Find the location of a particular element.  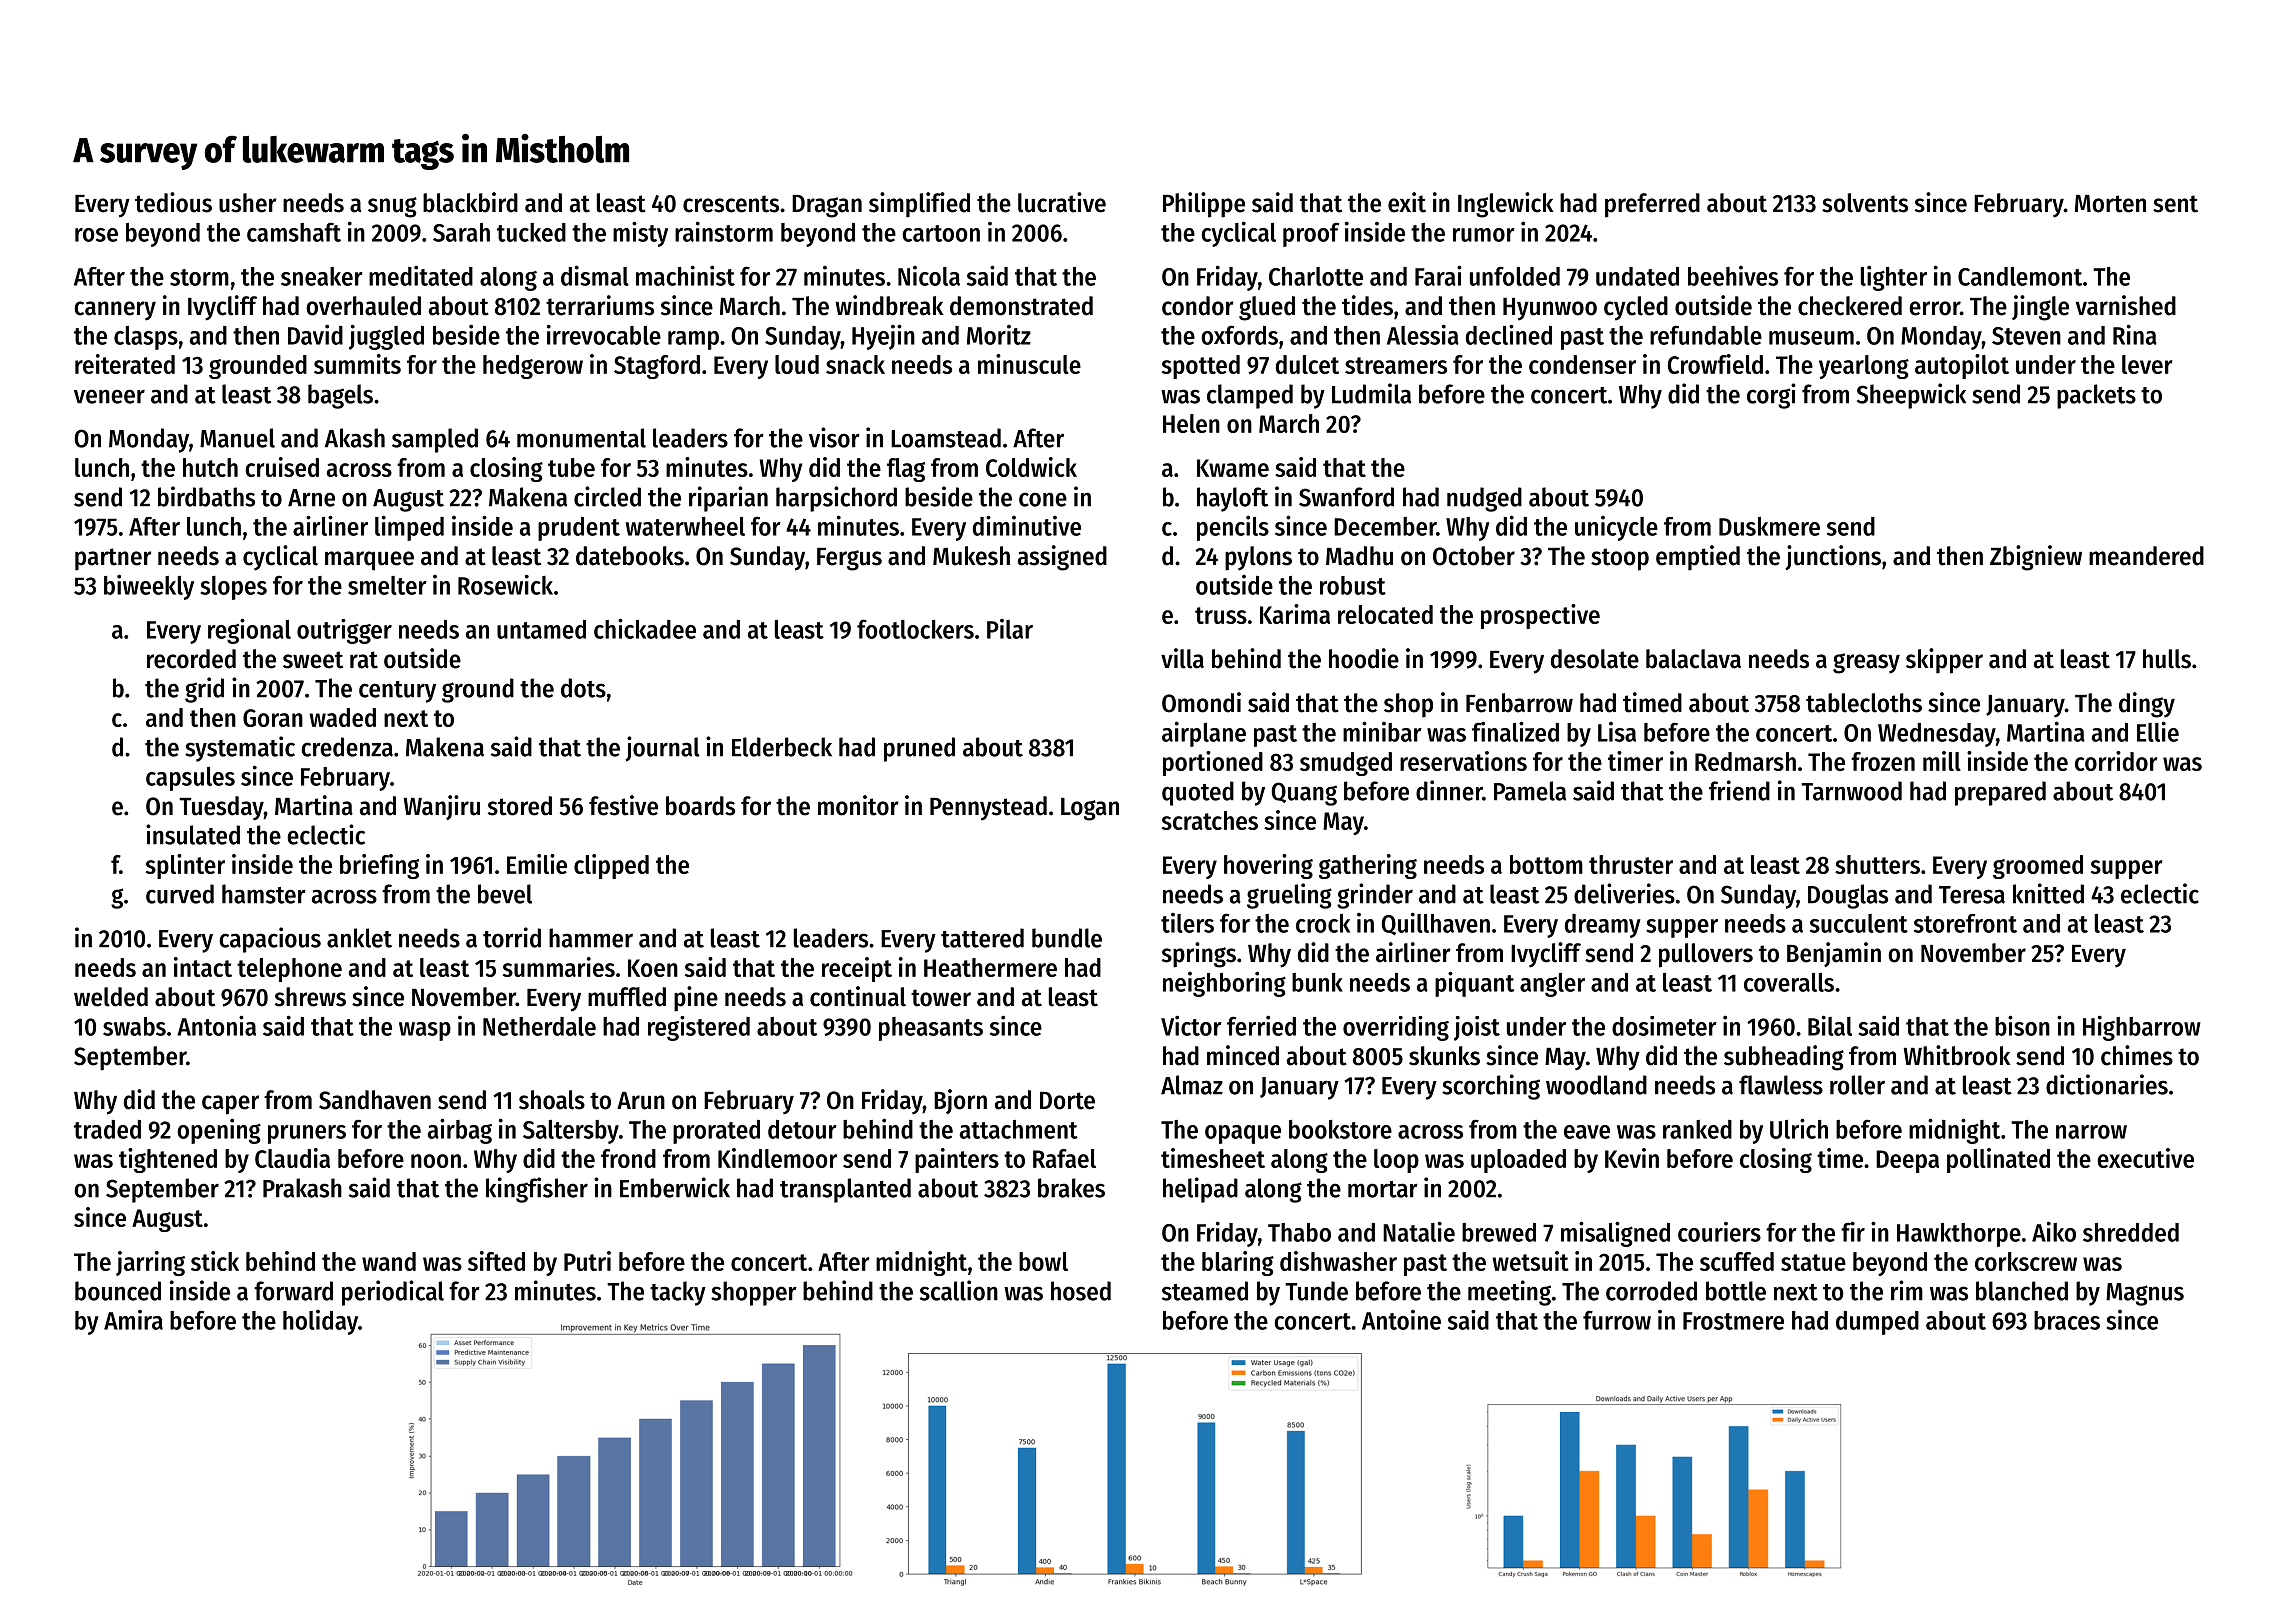

Philippe is located at coordinates (1204, 205).
